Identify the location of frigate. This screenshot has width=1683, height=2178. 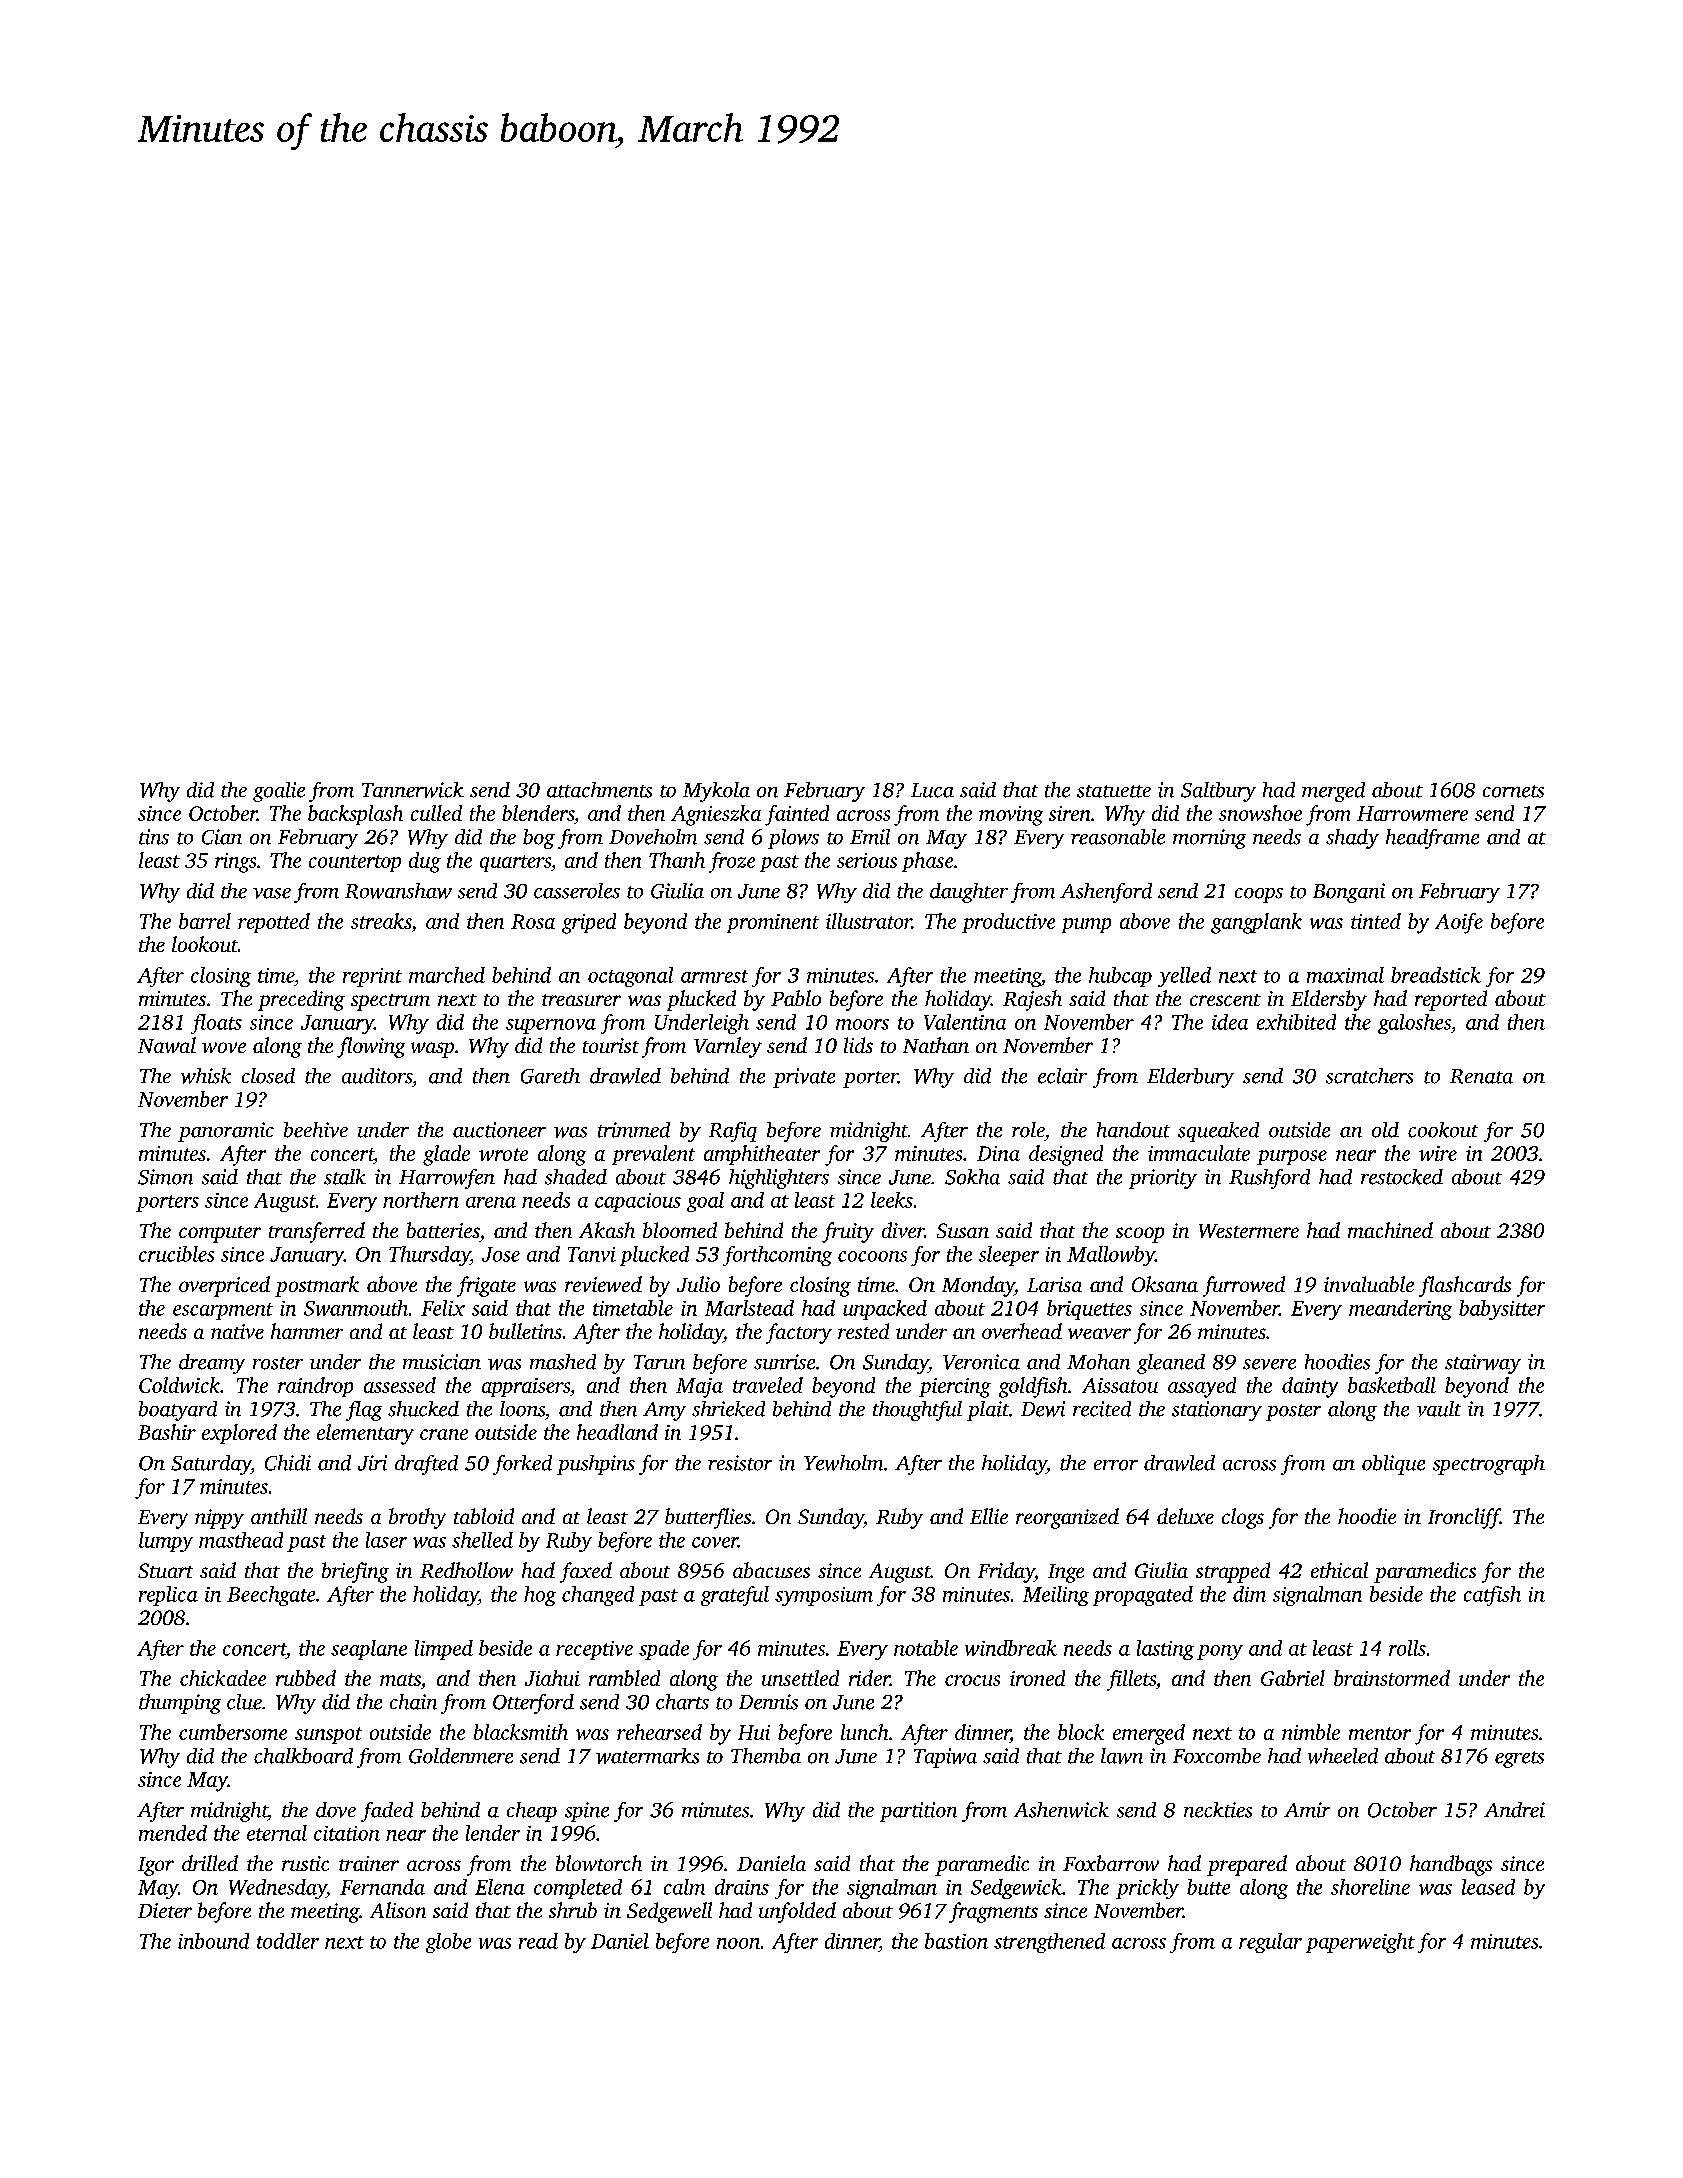
(486, 1286).
